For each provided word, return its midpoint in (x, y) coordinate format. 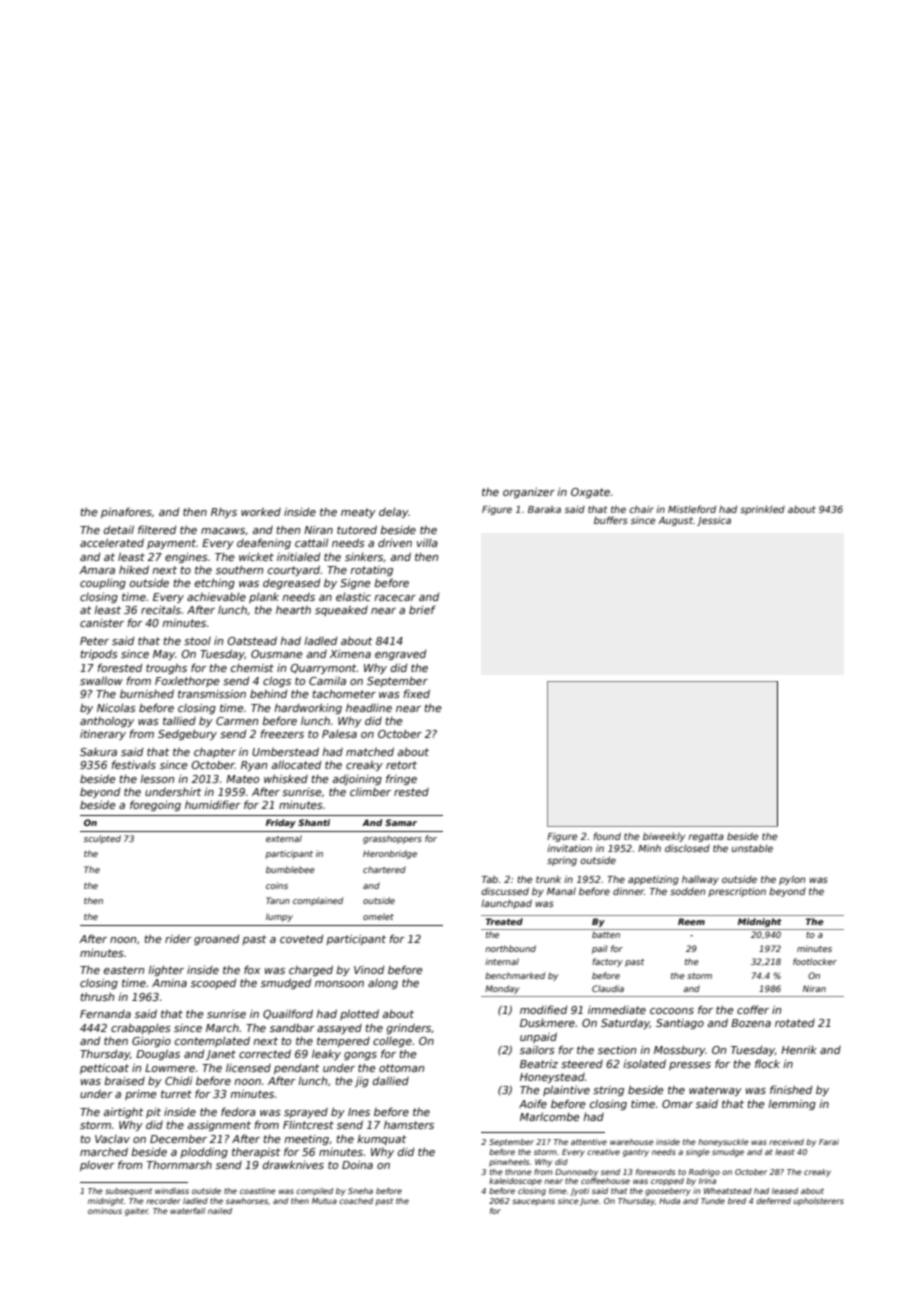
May (164, 655)
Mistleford (692, 509)
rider (178, 939)
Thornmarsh (179, 1164)
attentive (589, 1142)
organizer (529, 492)
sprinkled (762, 510)
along (383, 984)
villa (427, 543)
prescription (737, 892)
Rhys (224, 513)
